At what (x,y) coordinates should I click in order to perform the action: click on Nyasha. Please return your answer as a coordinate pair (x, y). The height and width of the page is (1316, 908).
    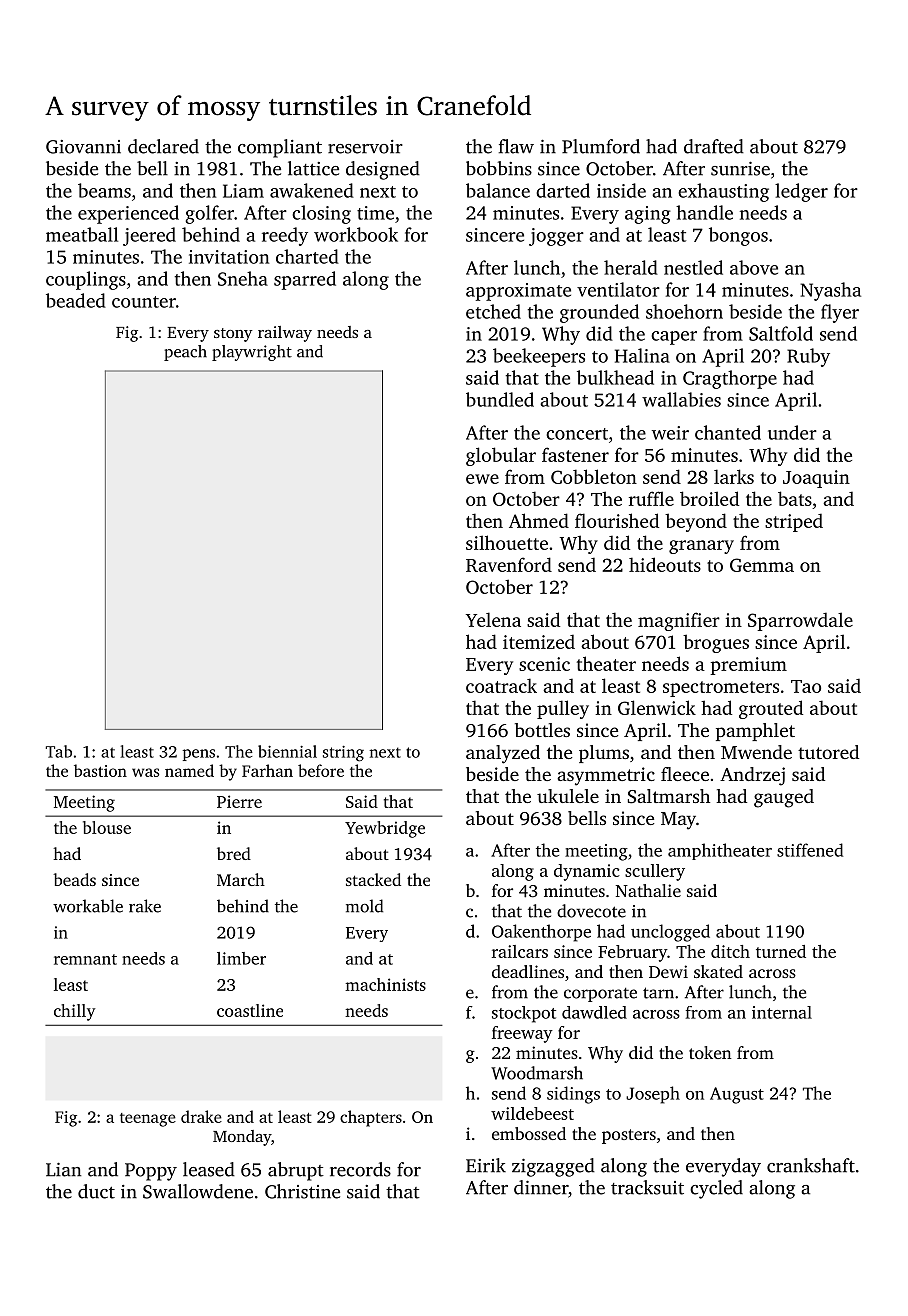
    Looking at the image, I should click on (830, 291).
